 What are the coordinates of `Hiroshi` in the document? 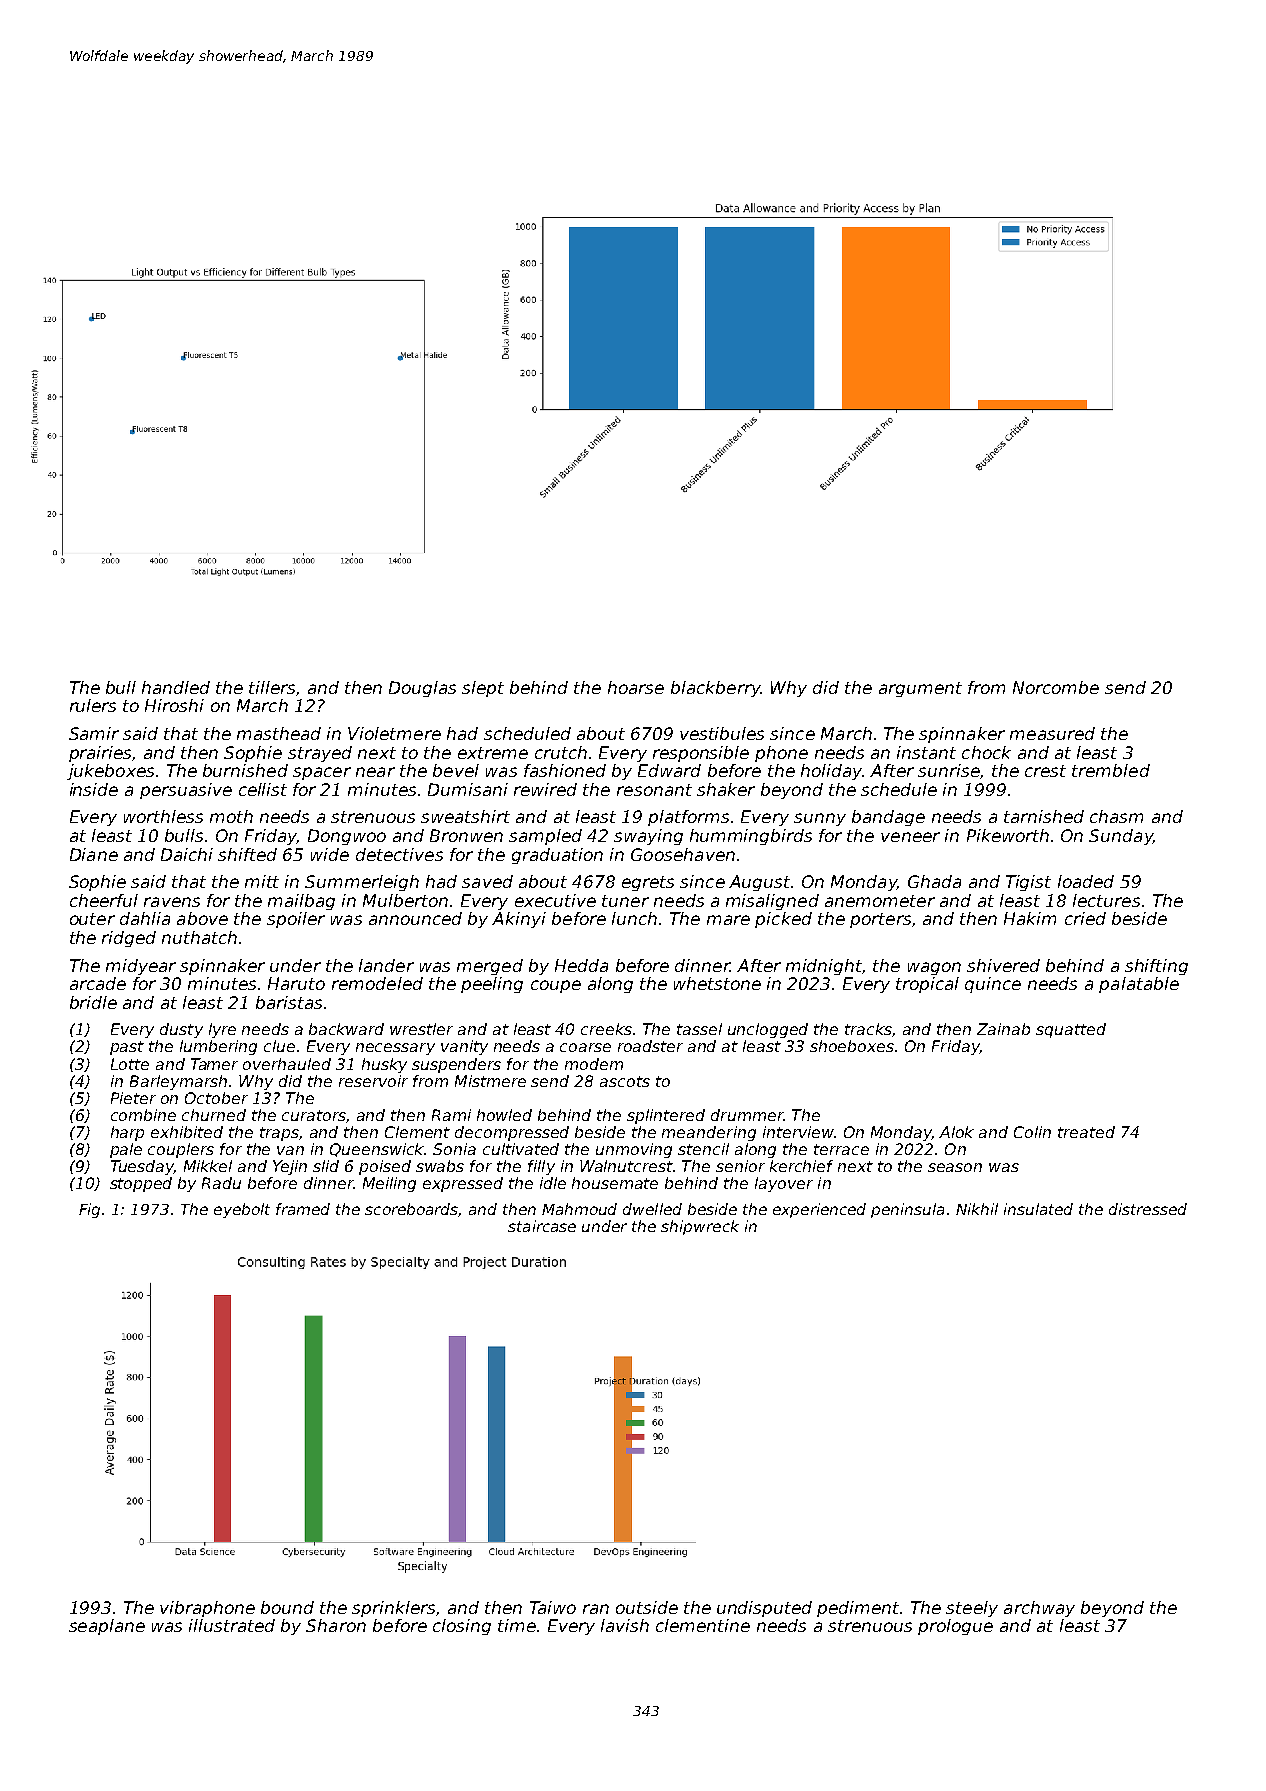 It's located at (174, 705).
